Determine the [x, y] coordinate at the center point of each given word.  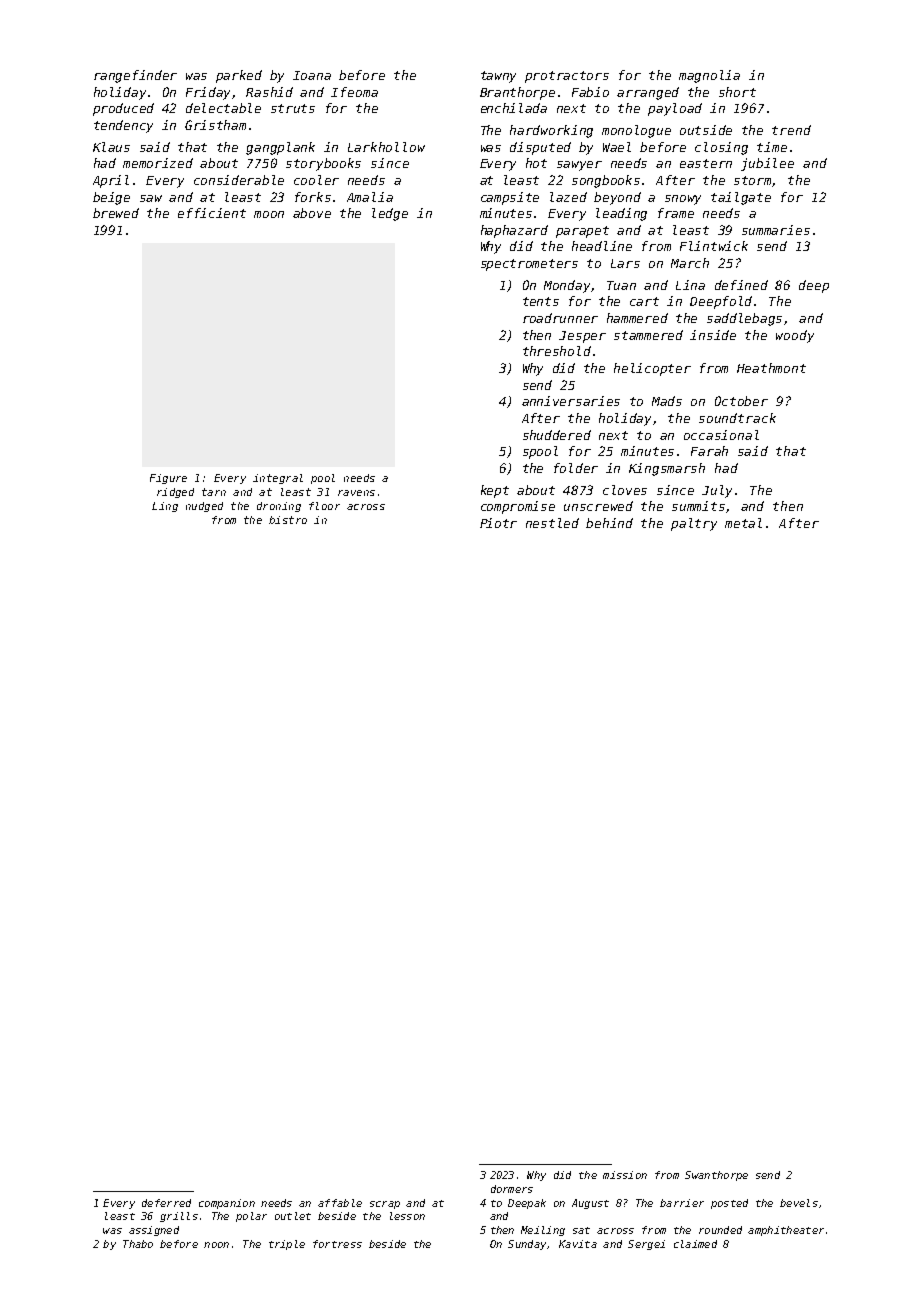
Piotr [498, 523]
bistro [288, 520]
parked [239, 76]
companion [227, 1204]
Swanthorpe [716, 1176]
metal [743, 523]
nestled [552, 523]
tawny [498, 77]
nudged [204, 507]
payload [675, 109]
